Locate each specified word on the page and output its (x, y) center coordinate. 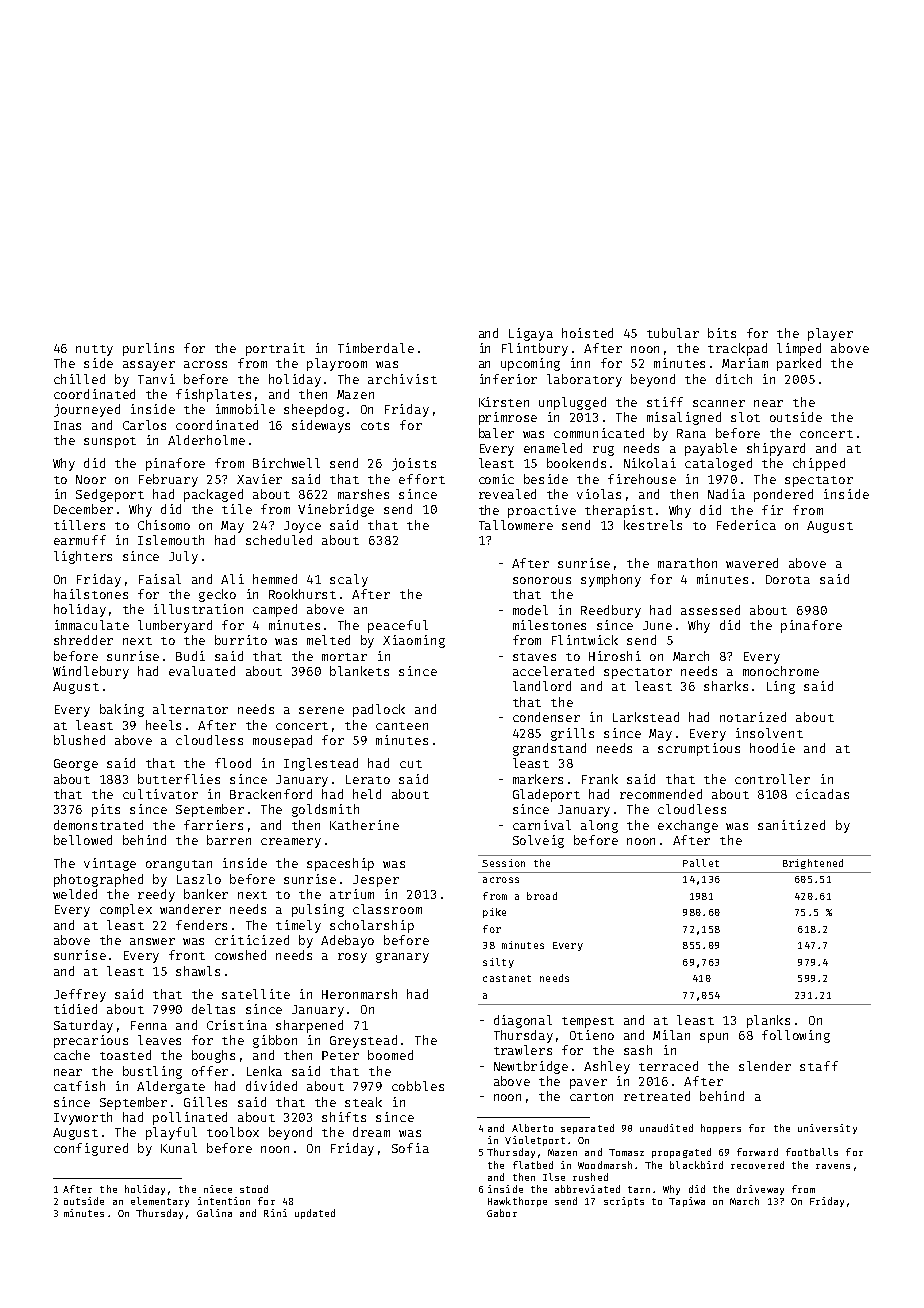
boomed (390, 1055)
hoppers (721, 1129)
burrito (241, 640)
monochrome (781, 671)
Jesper (376, 881)
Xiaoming (414, 641)
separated (587, 1129)
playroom (337, 364)
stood (254, 1189)
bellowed (83, 840)
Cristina (237, 1025)
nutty (94, 350)
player (830, 334)
